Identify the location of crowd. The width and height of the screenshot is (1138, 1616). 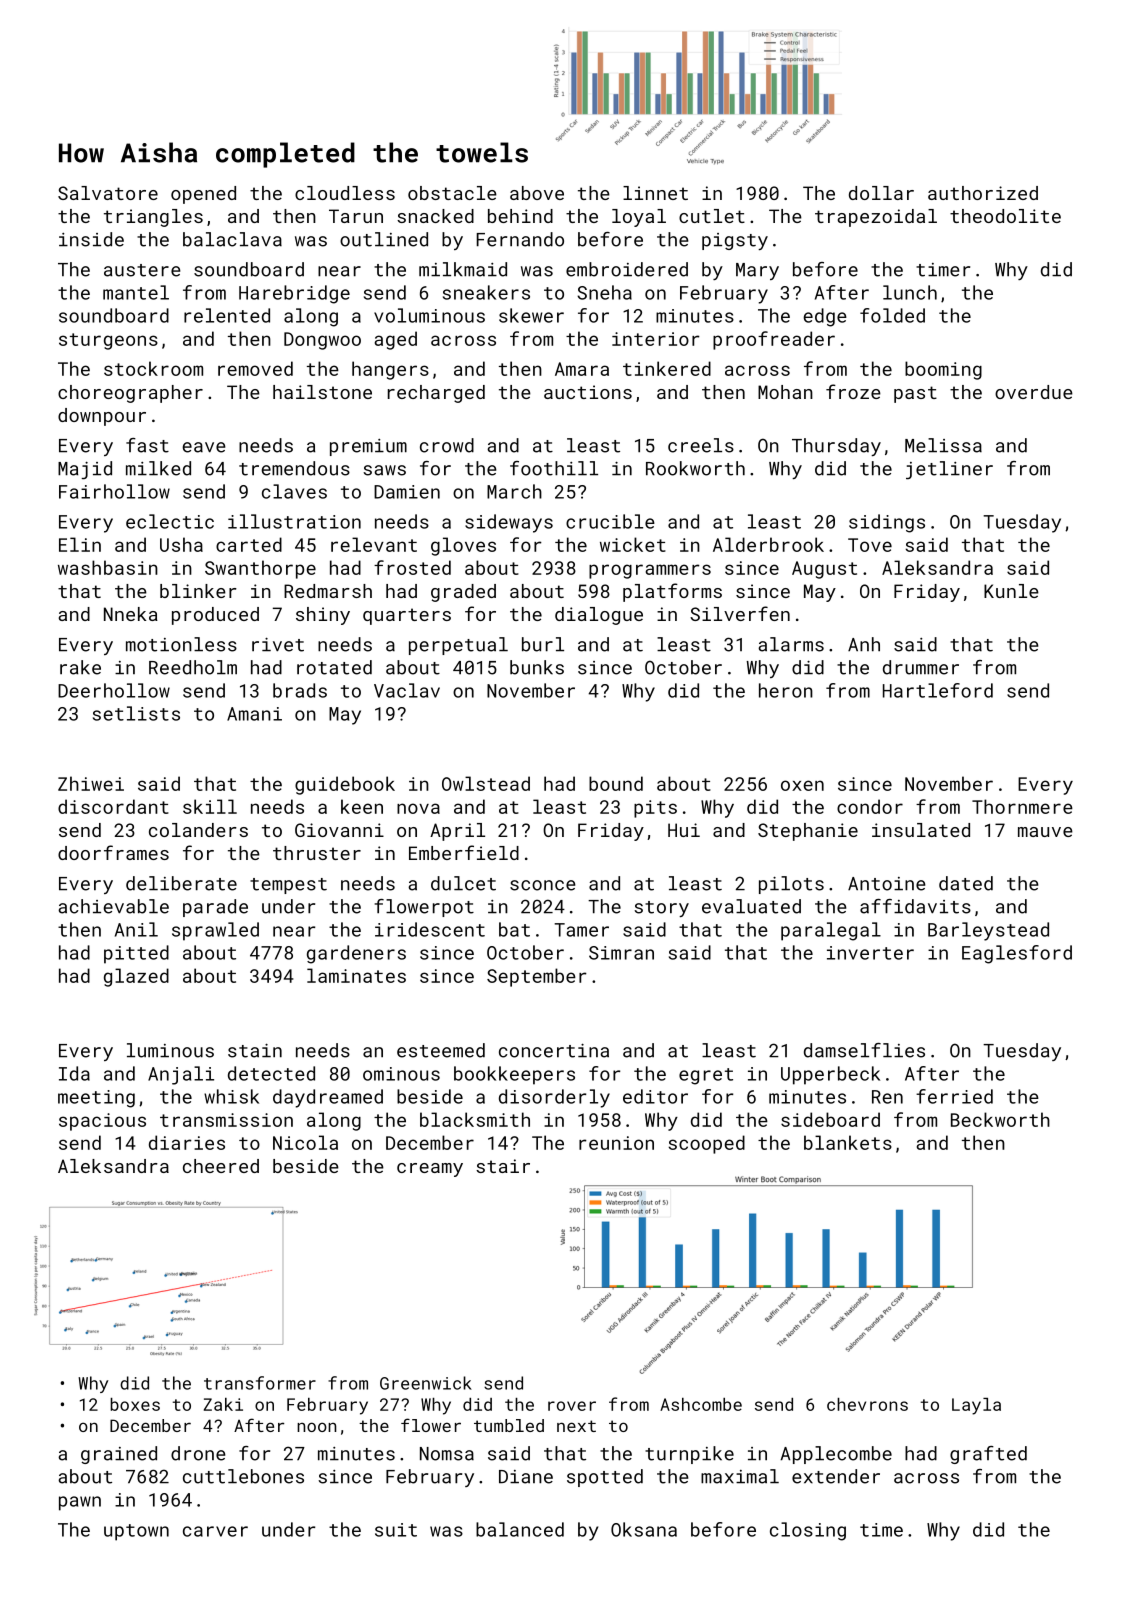
(447, 445).
